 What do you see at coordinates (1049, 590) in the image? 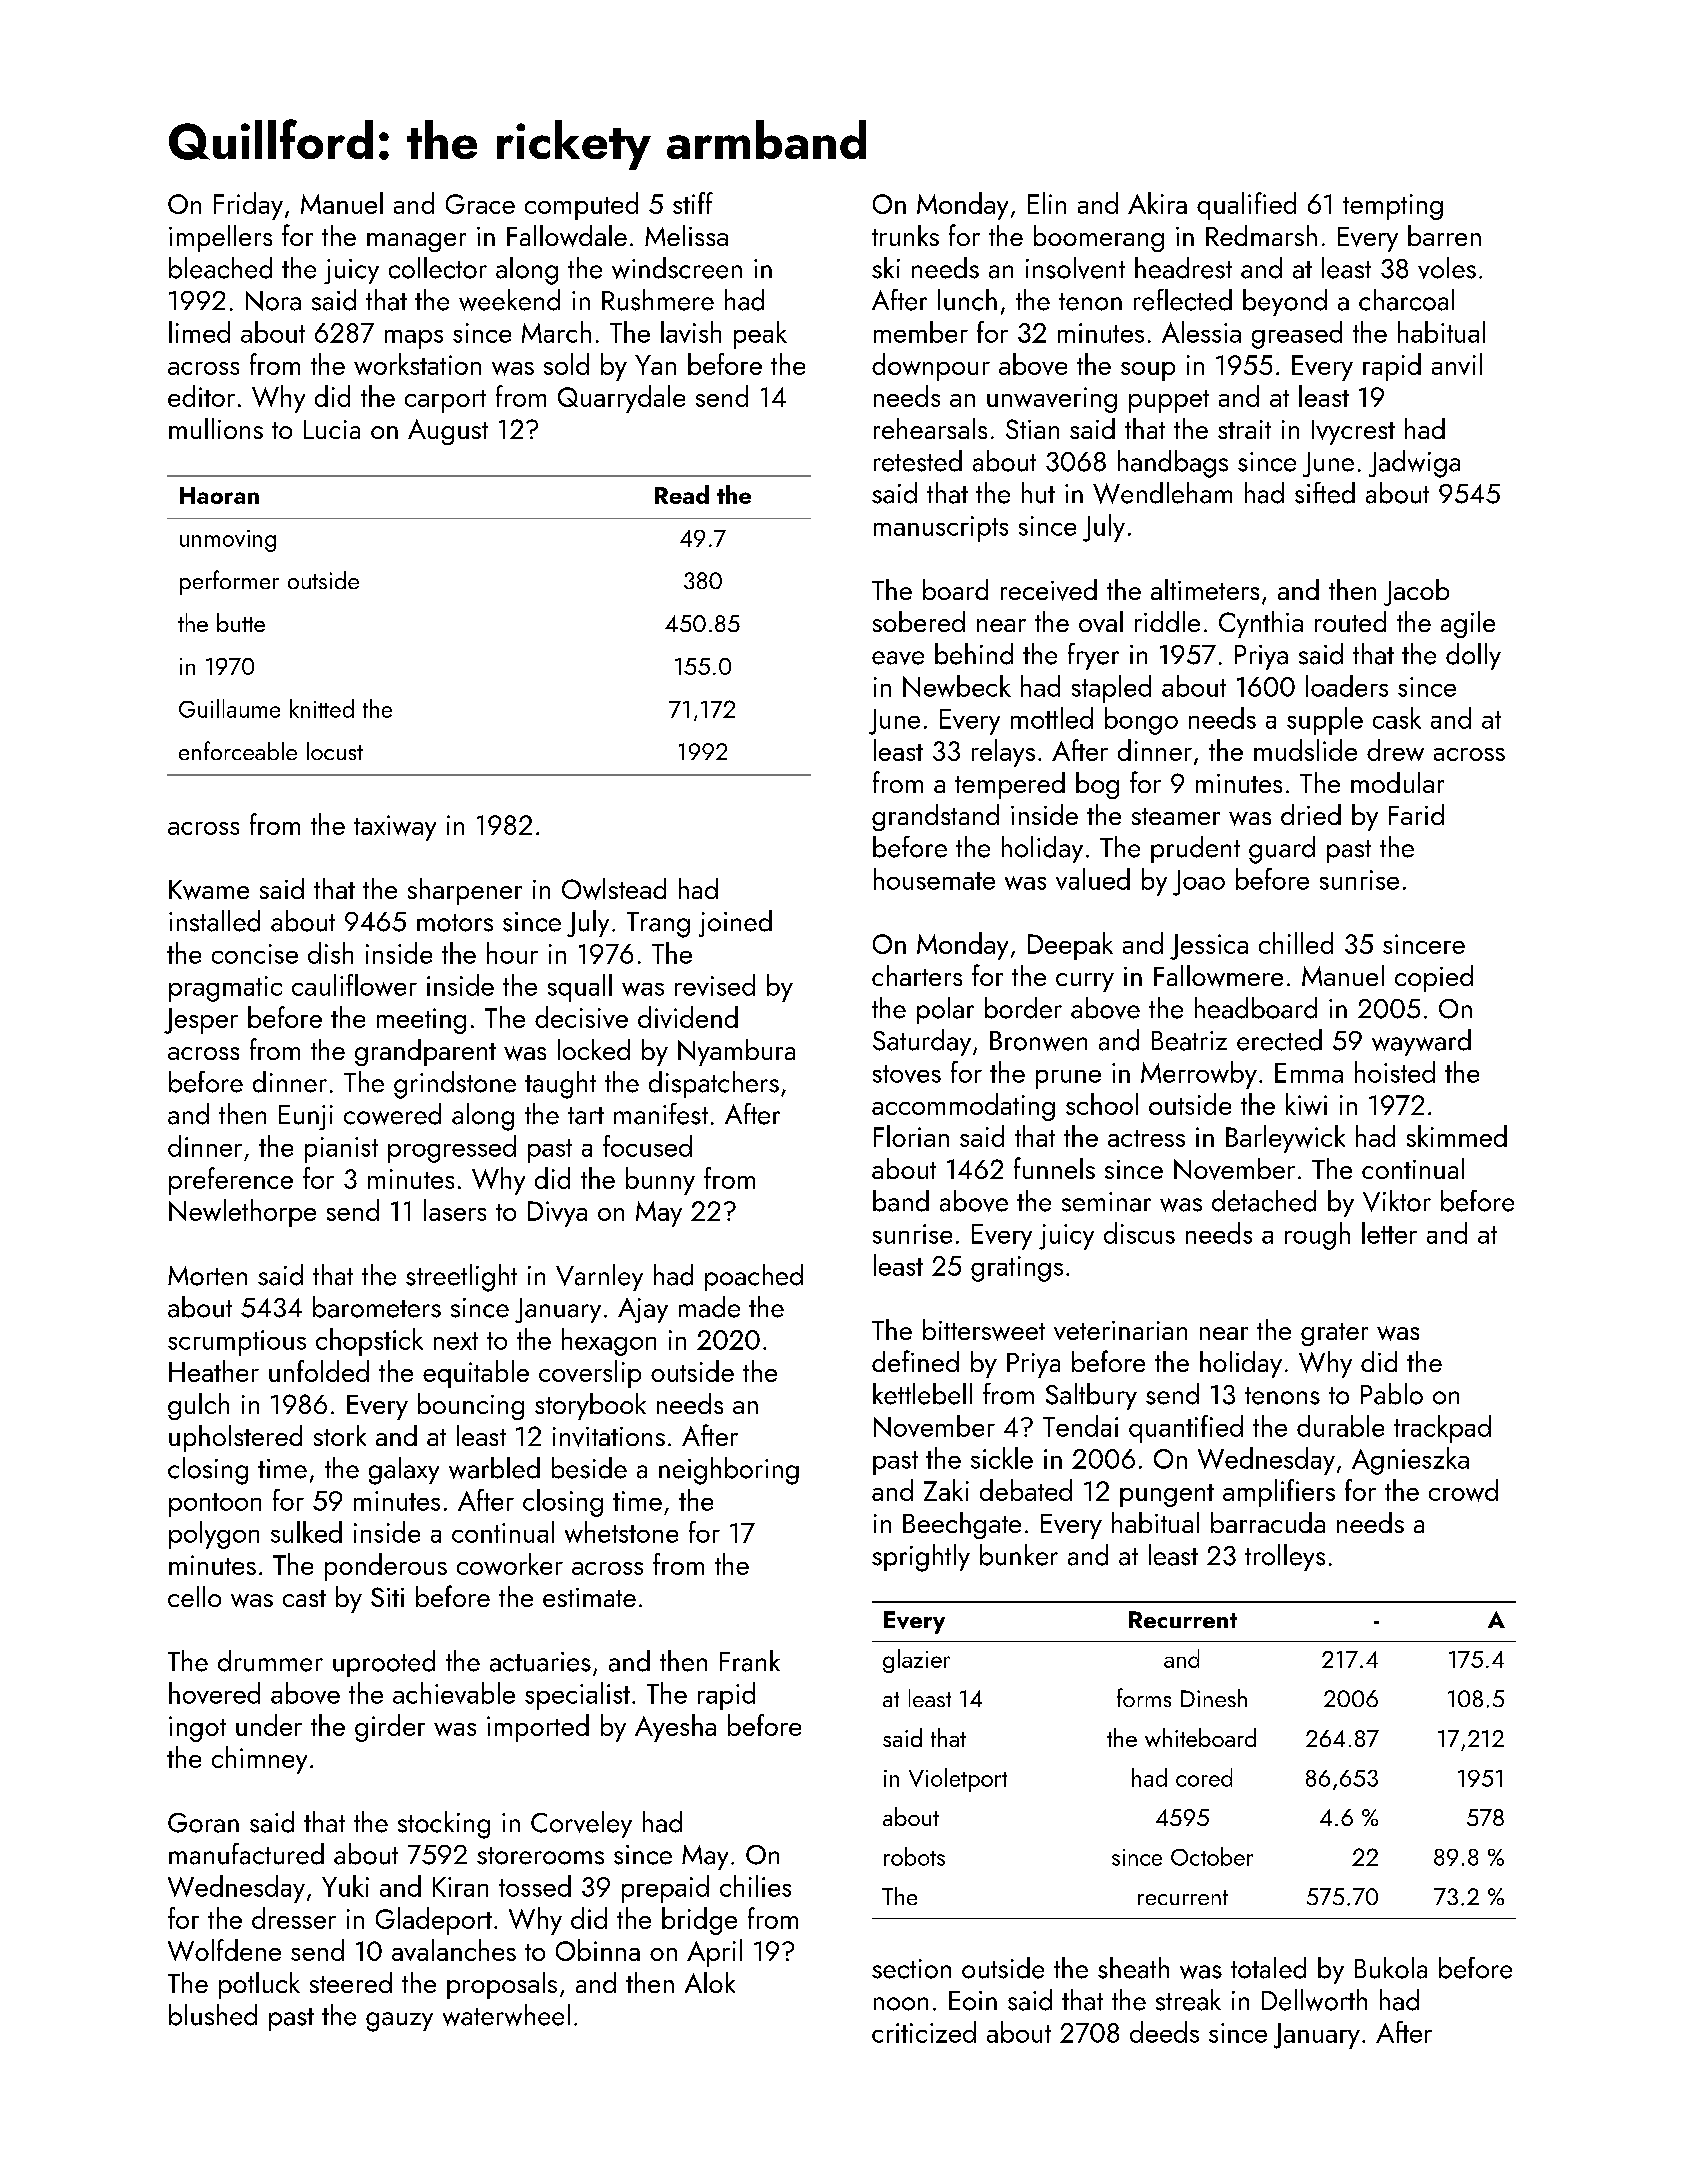
I see `received` at bounding box center [1049, 590].
